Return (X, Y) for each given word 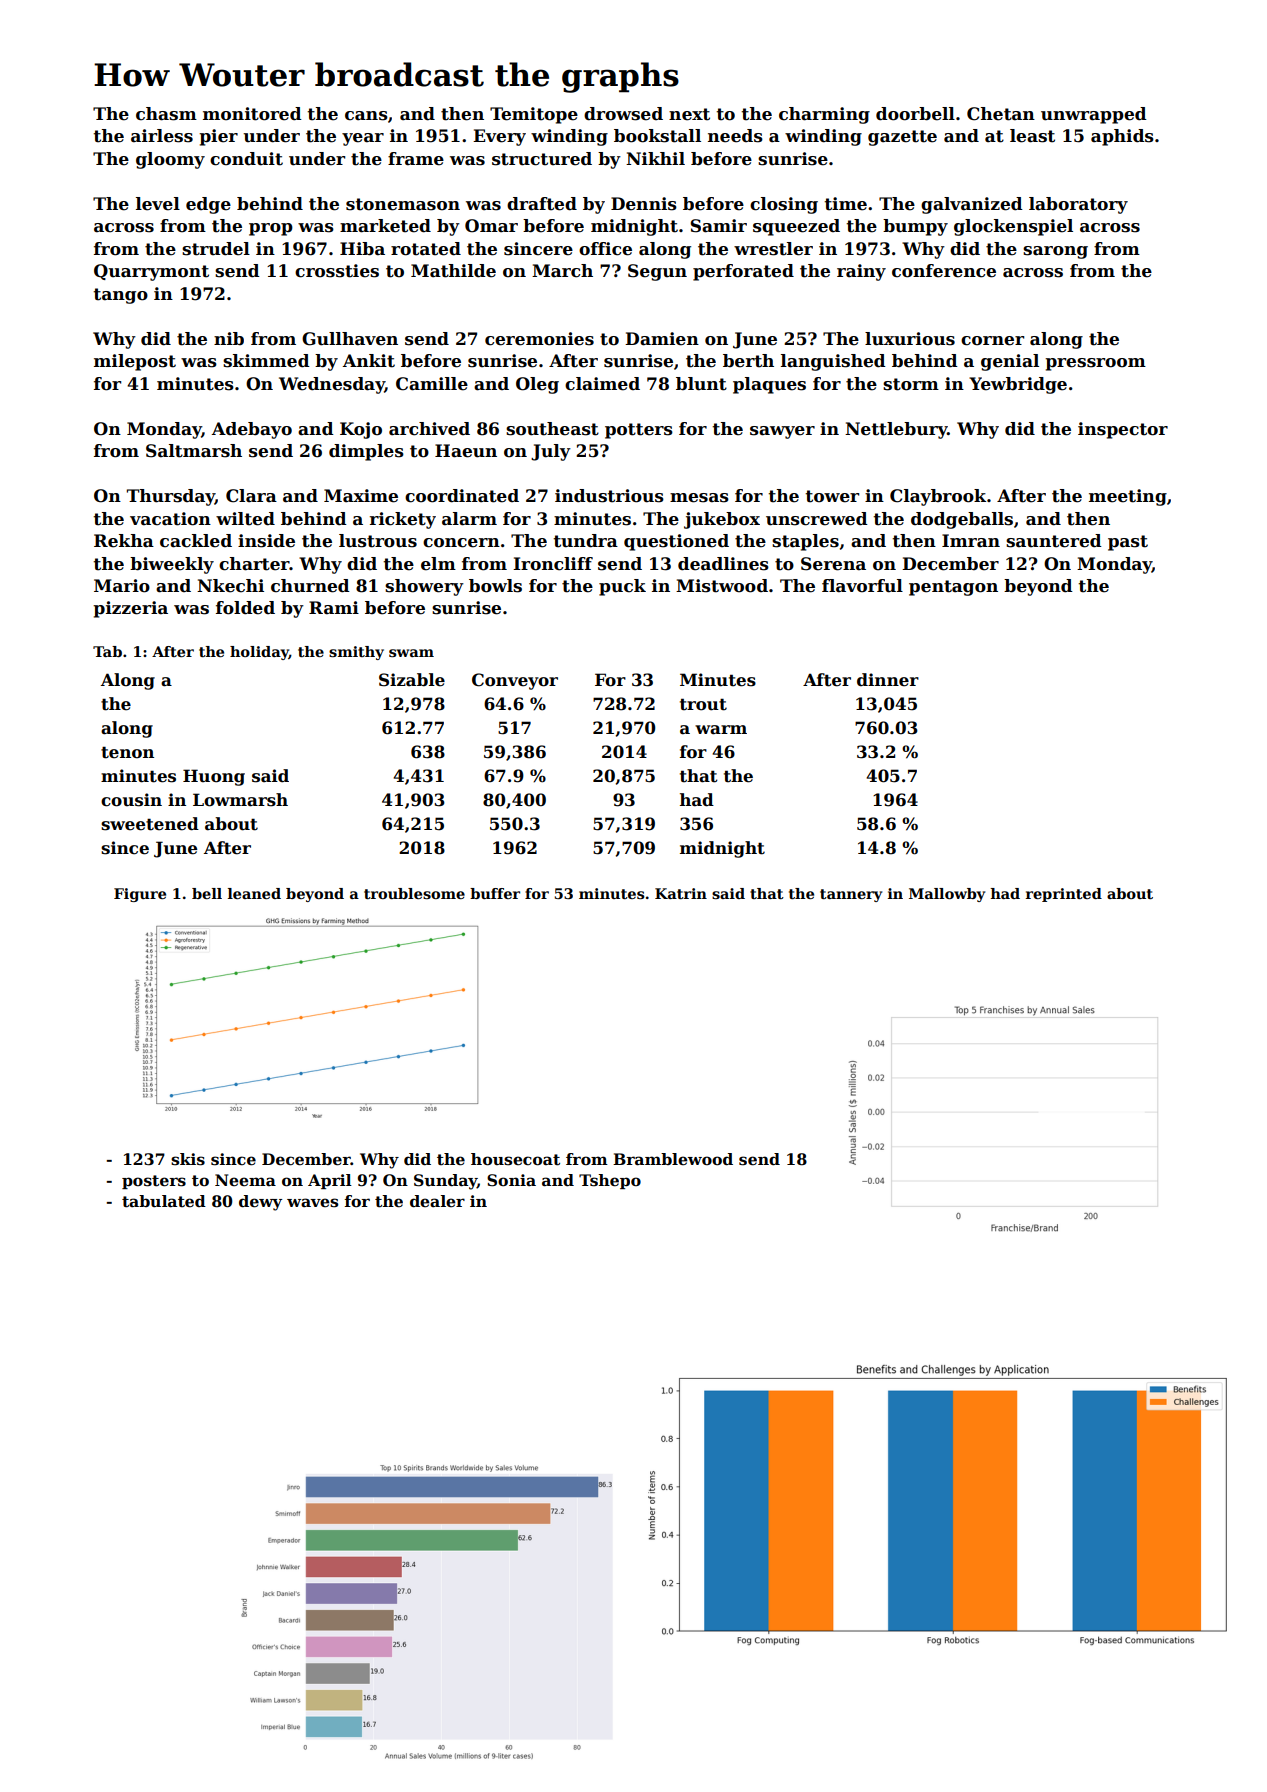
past (1128, 543)
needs (735, 136)
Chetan (1001, 114)
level (158, 204)
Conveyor (515, 681)
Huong (214, 777)
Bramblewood (673, 1159)
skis (188, 1159)
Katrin (681, 893)
